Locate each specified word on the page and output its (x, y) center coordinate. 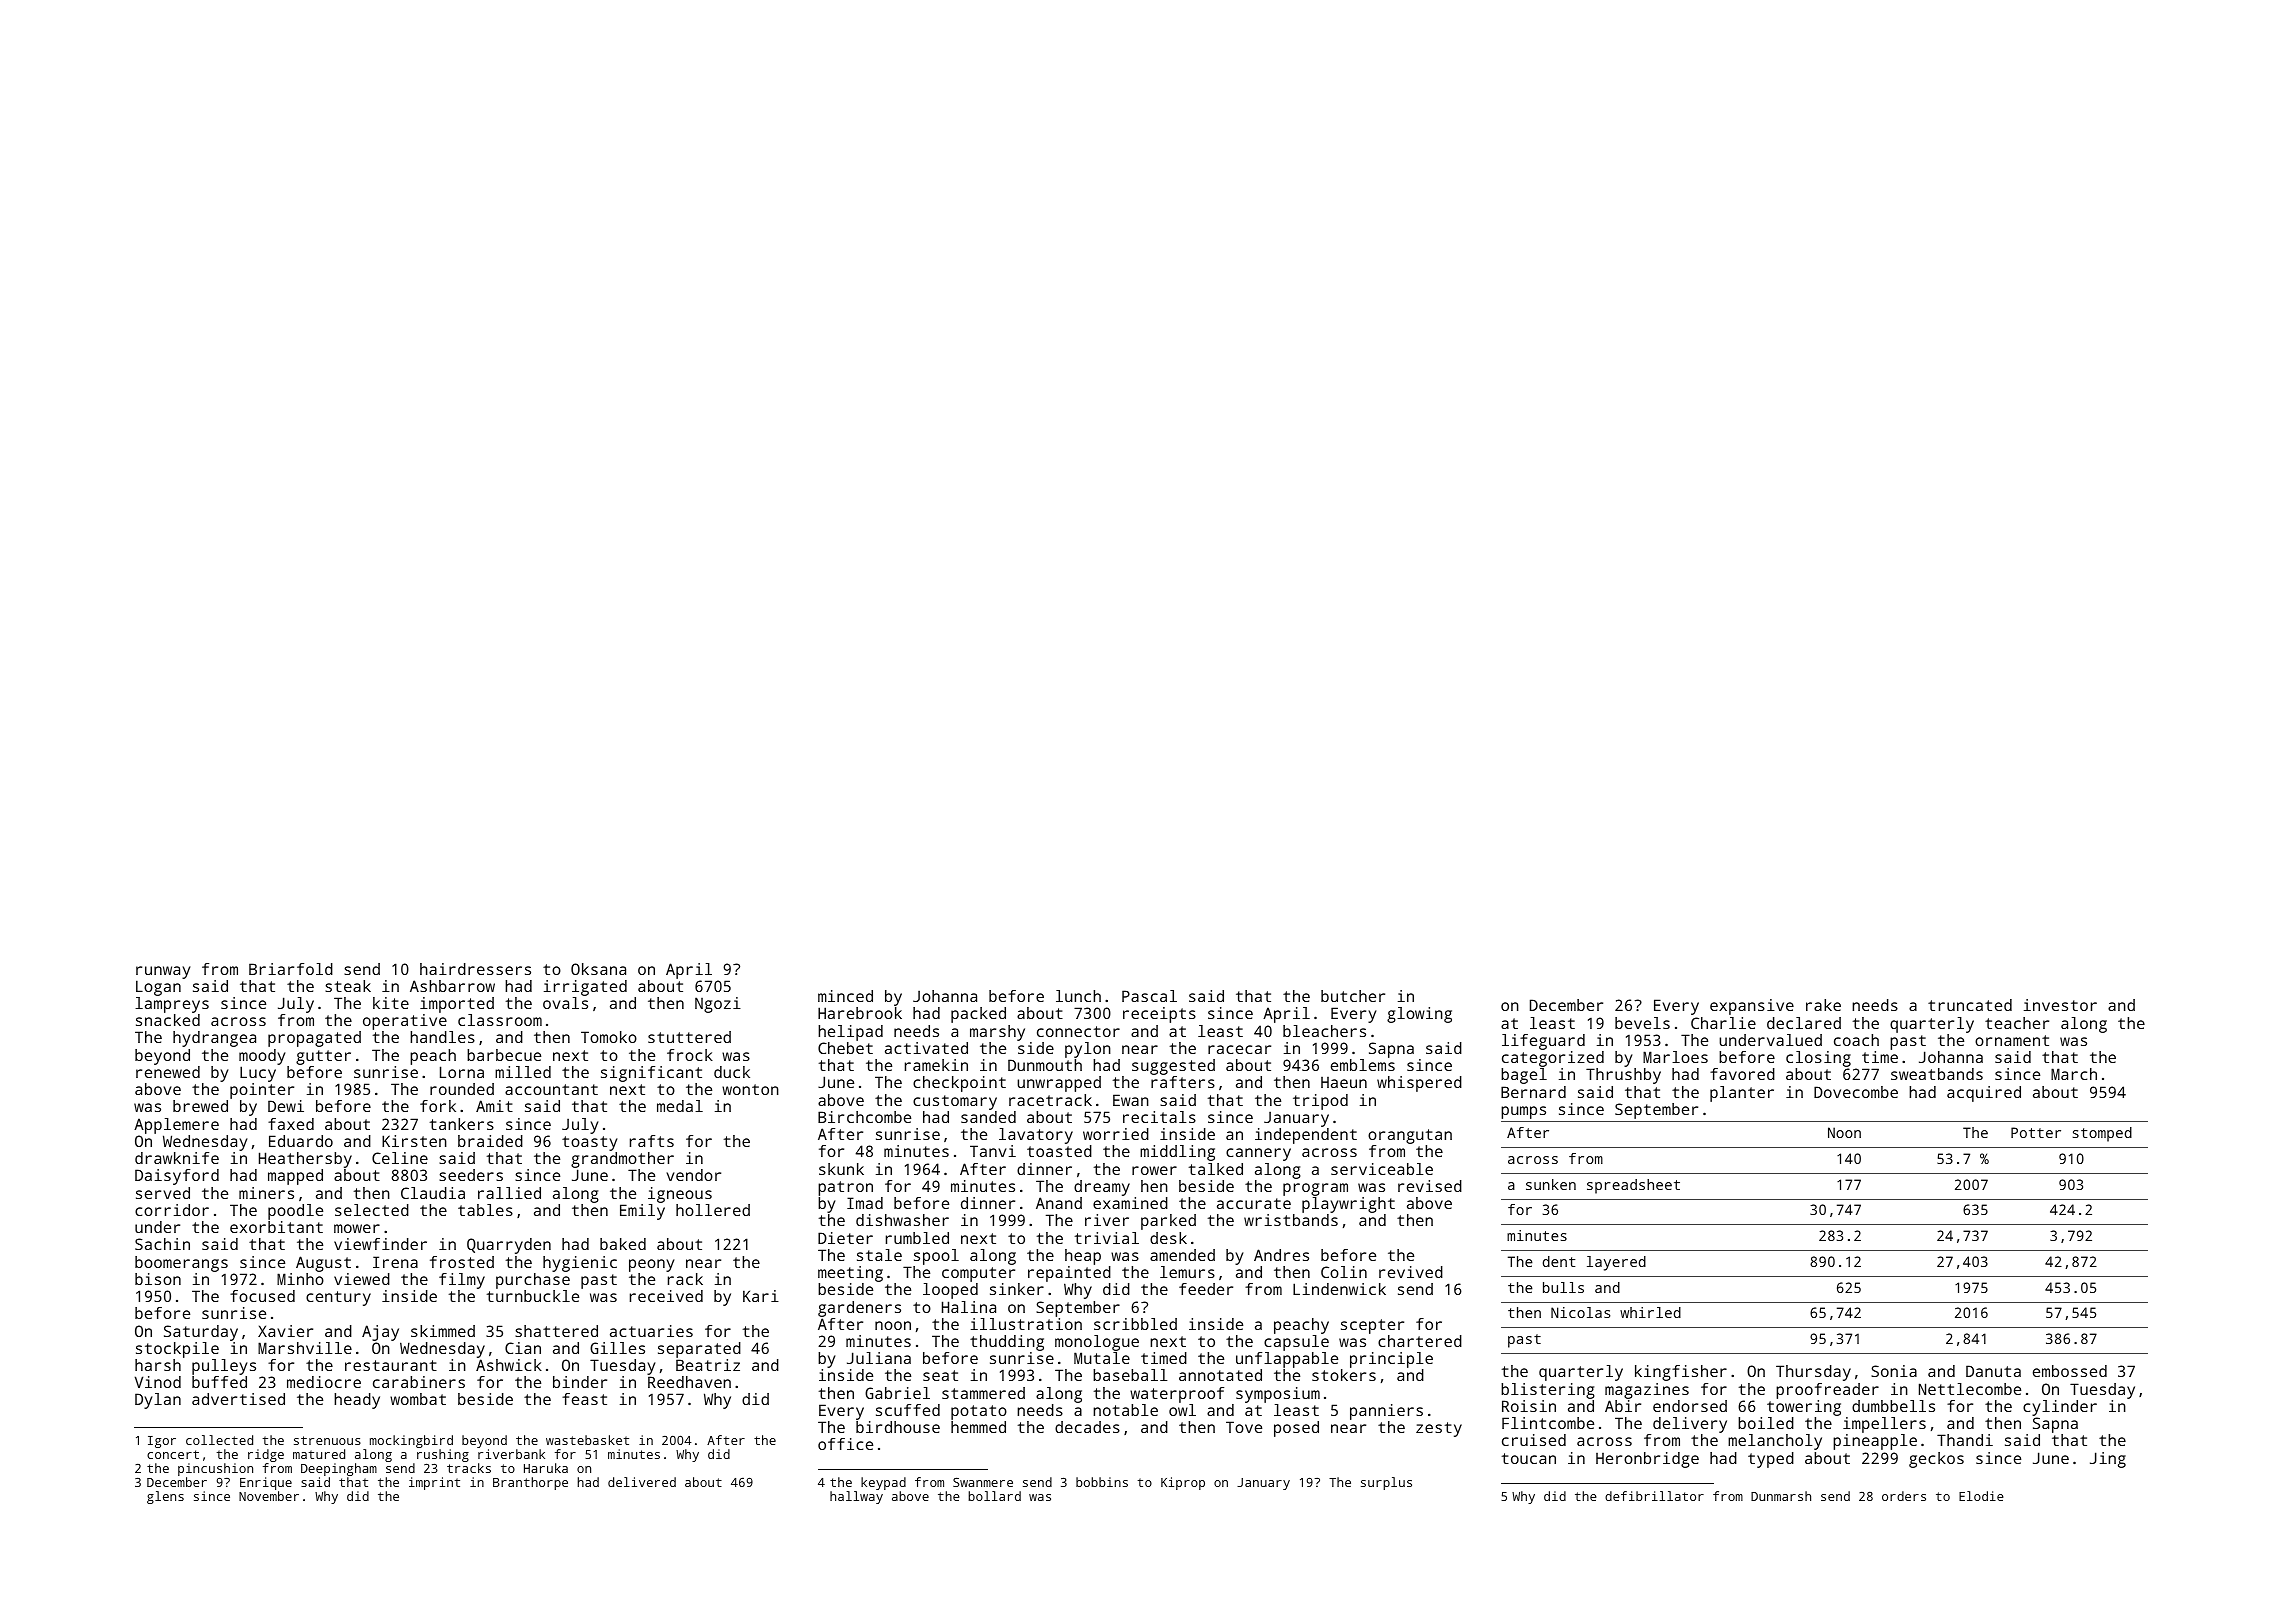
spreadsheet (1633, 1186)
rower (1154, 1170)
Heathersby (305, 1160)
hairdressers (475, 969)
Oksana (598, 969)
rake (1823, 1005)
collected (219, 1440)
